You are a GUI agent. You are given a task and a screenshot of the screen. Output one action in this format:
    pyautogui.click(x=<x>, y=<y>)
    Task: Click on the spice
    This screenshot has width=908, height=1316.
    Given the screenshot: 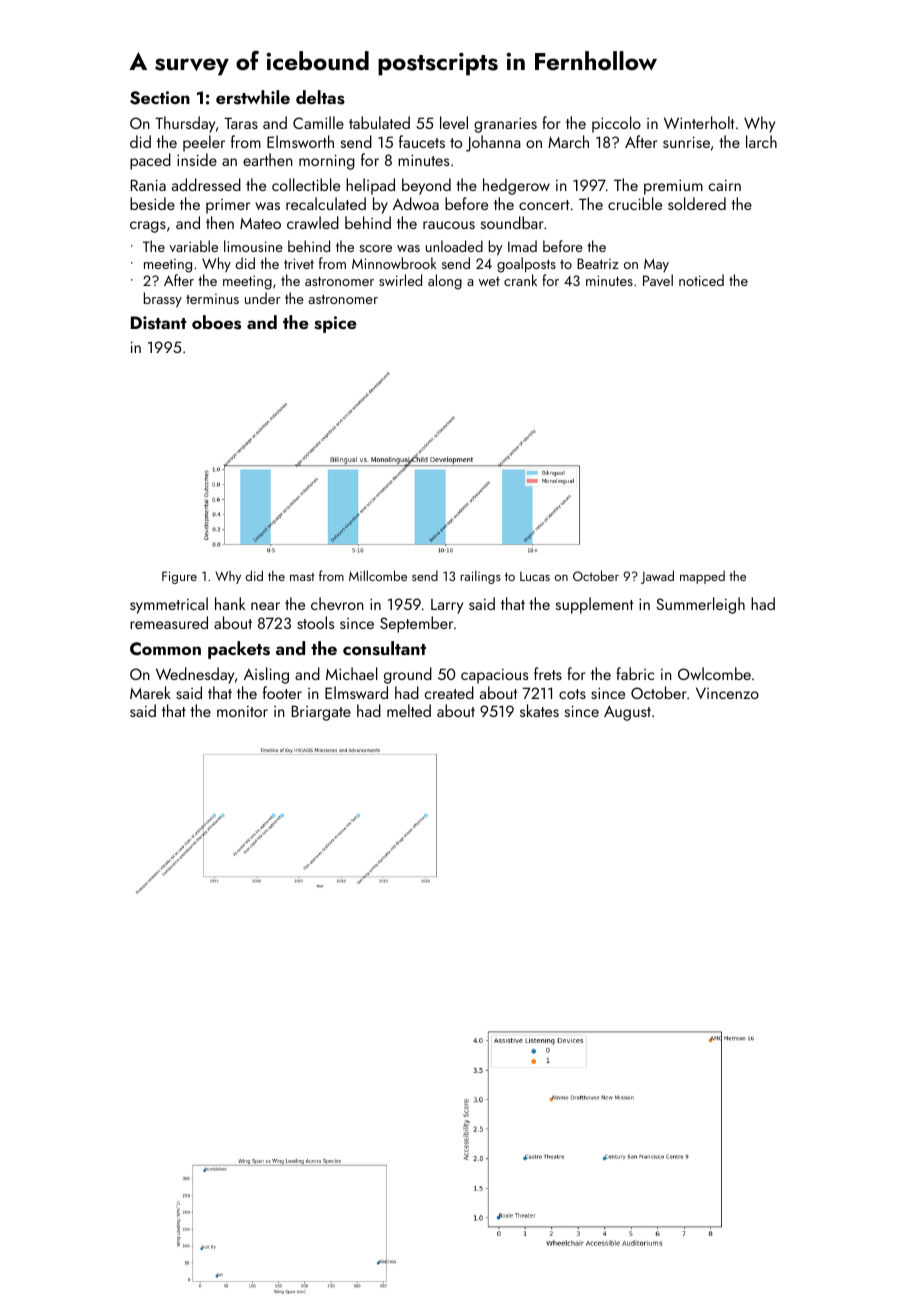 What is the action you would take?
    pyautogui.click(x=335, y=324)
